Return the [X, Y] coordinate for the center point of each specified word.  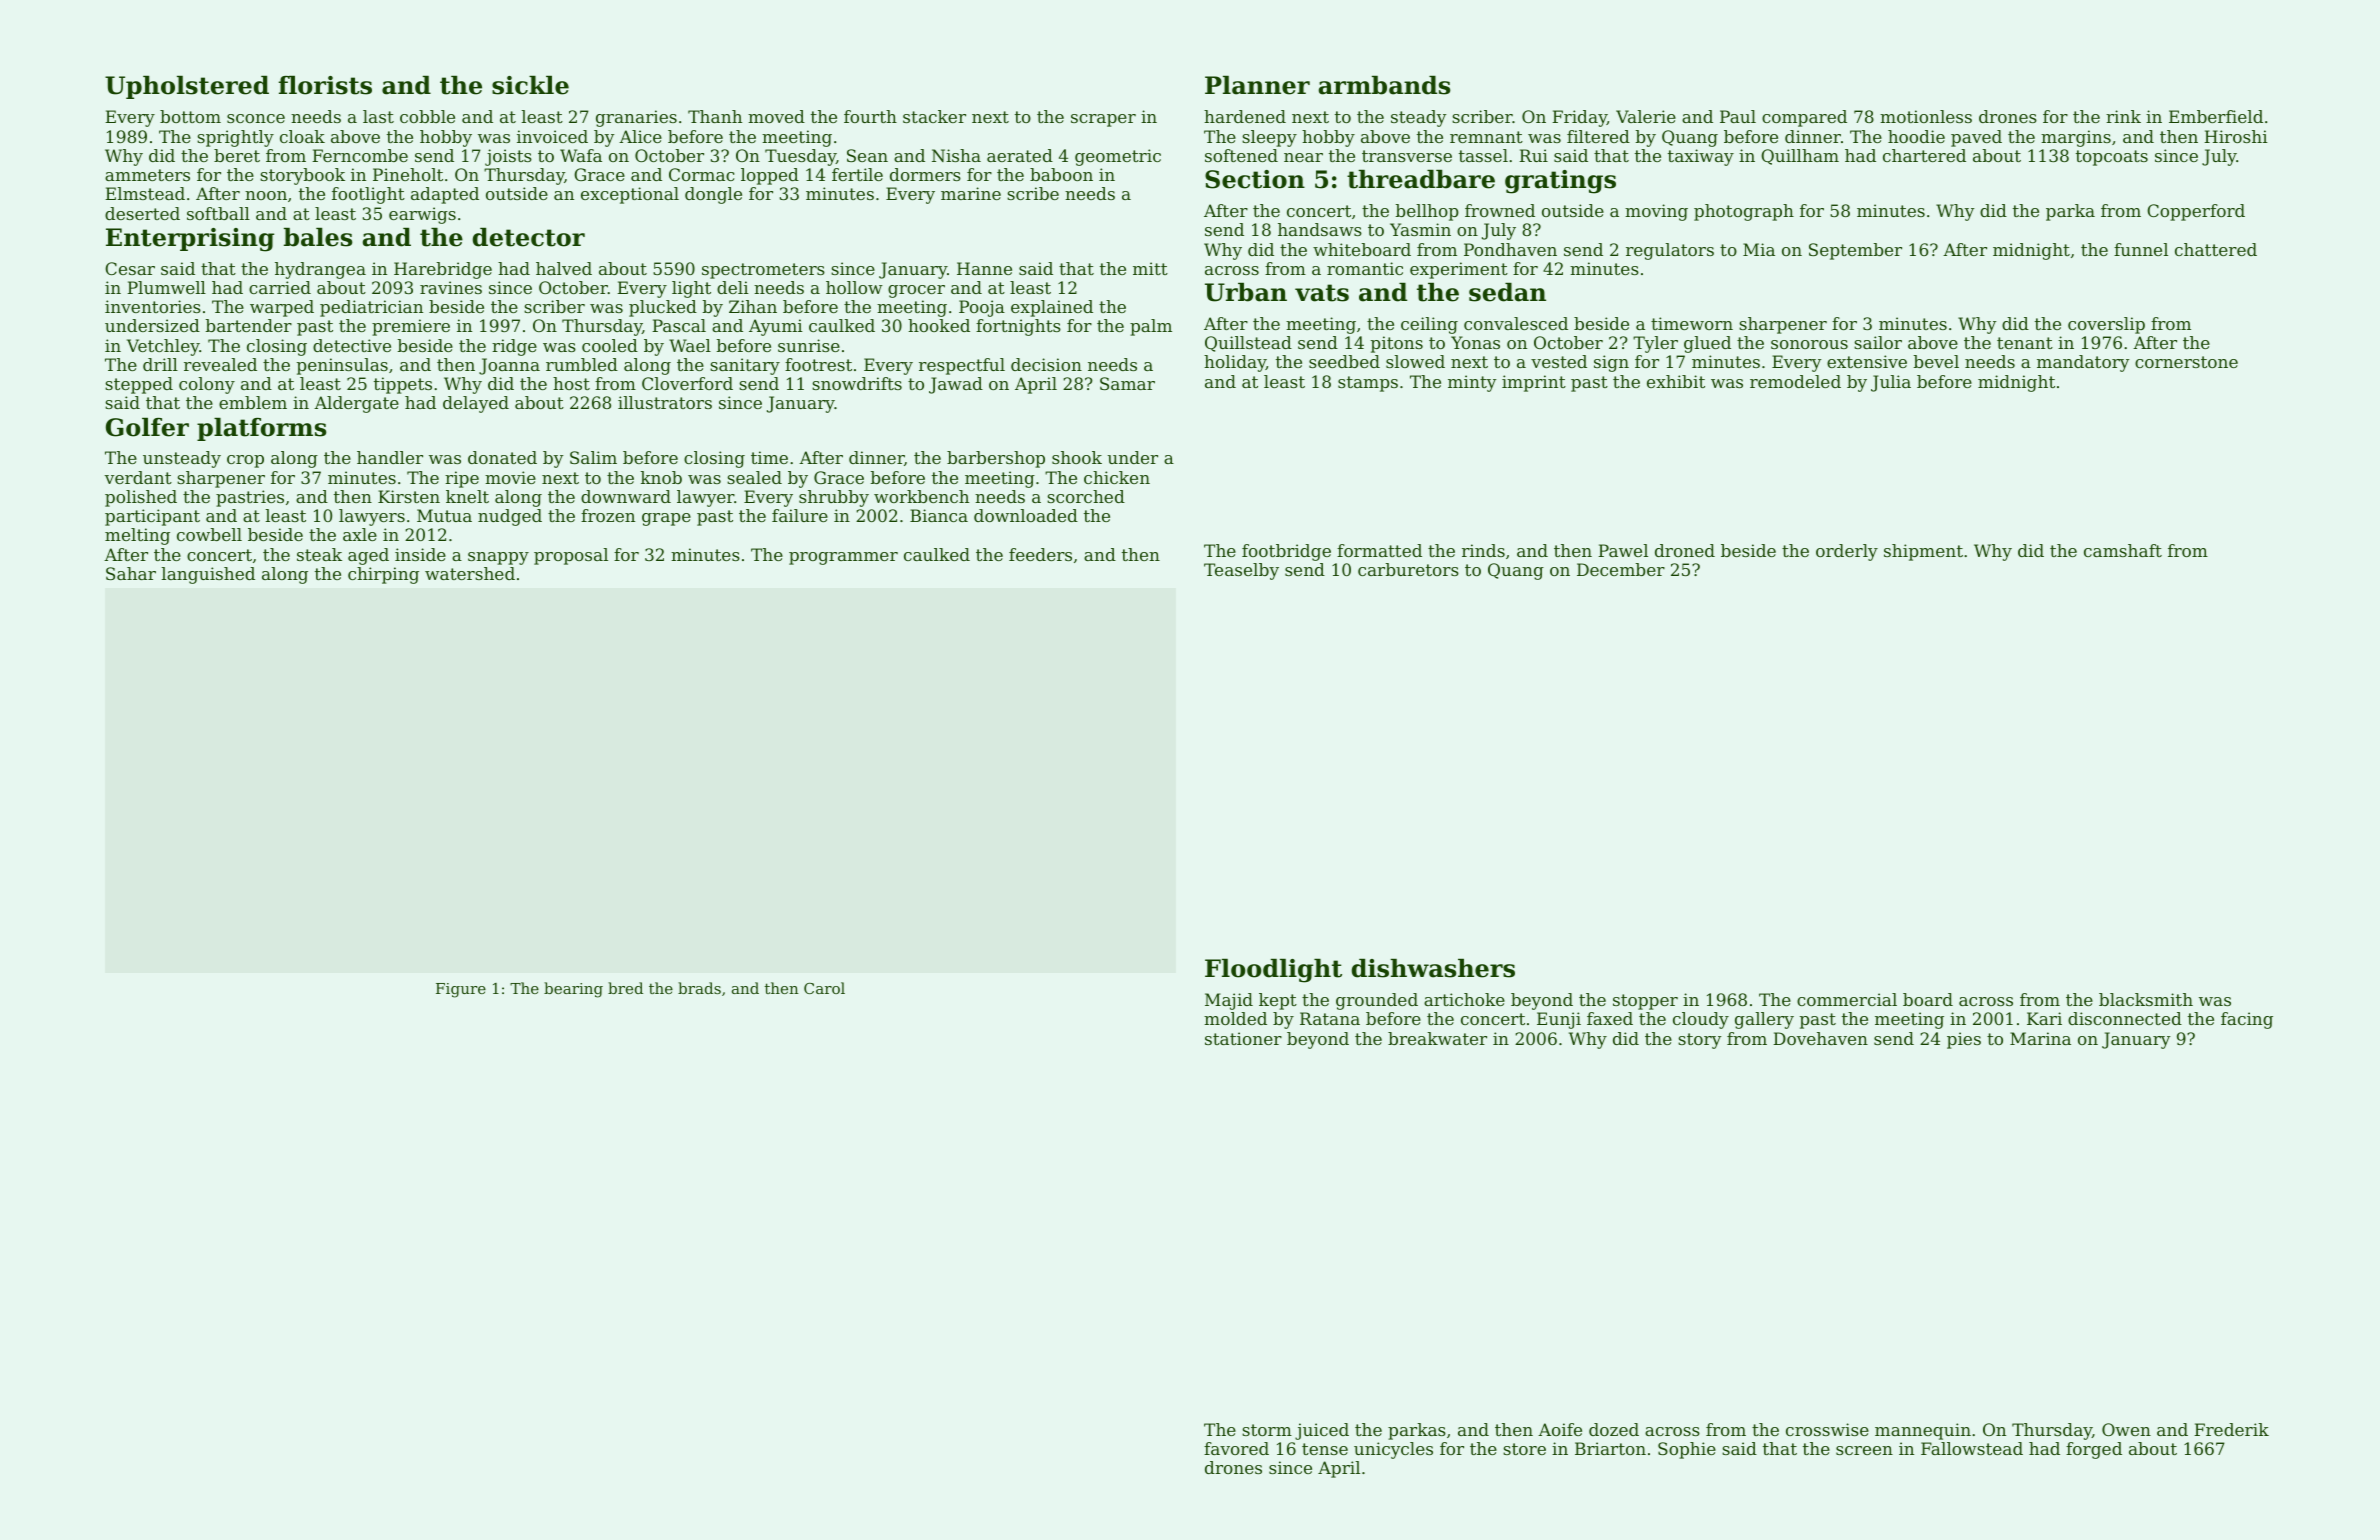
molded [1235, 1018]
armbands [1384, 85]
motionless [1926, 116]
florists [325, 85]
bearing [573, 990]
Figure [461, 990]
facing [2247, 1020]
